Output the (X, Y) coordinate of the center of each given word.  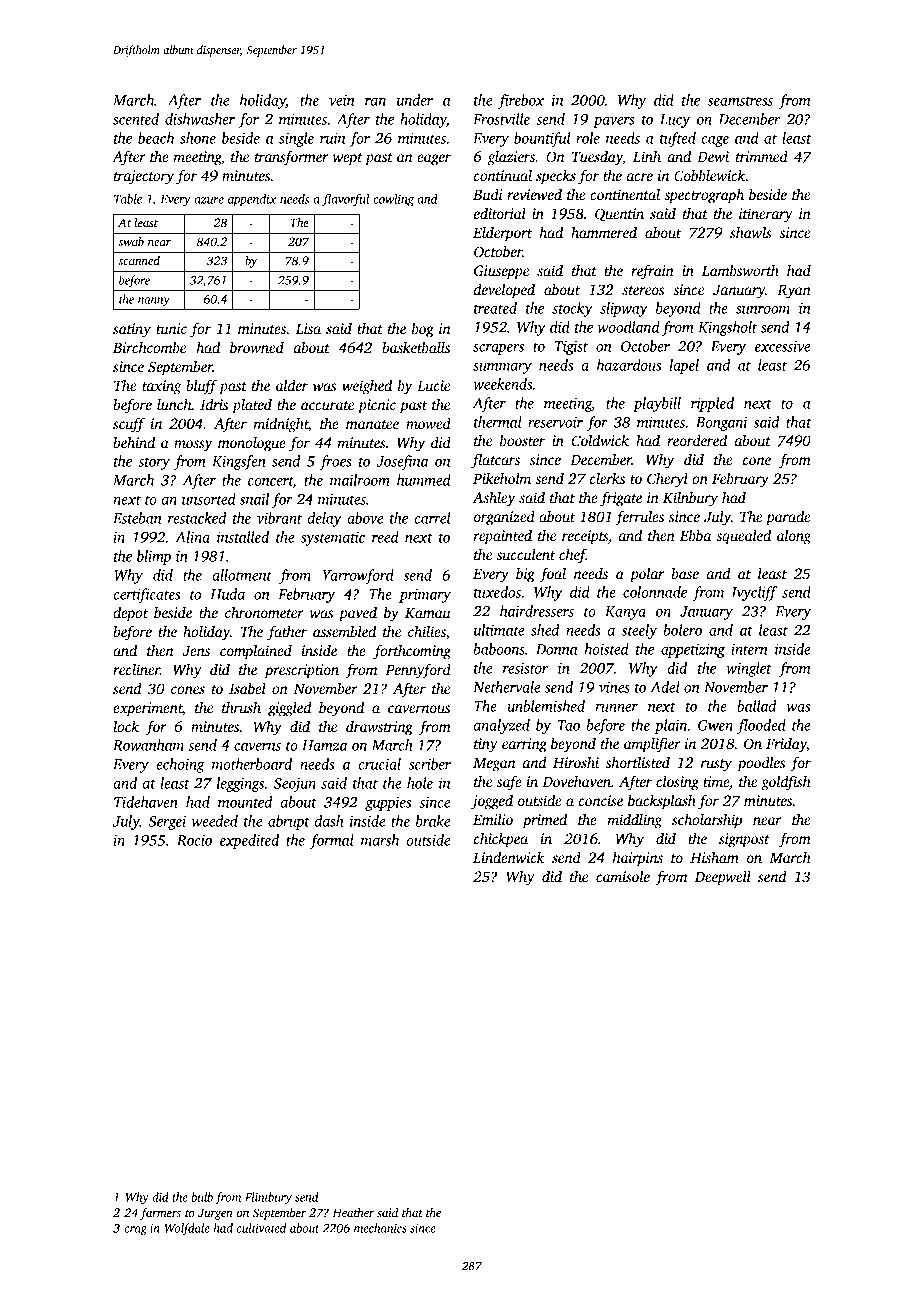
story (154, 464)
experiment (147, 709)
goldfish (786, 783)
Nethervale (507, 687)
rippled (712, 404)
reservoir (555, 422)
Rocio (194, 840)
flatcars (495, 461)
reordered (697, 440)
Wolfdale (187, 1229)
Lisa (308, 328)
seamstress (740, 101)
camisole (623, 876)
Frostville (501, 119)
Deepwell (723, 878)
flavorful (345, 200)
